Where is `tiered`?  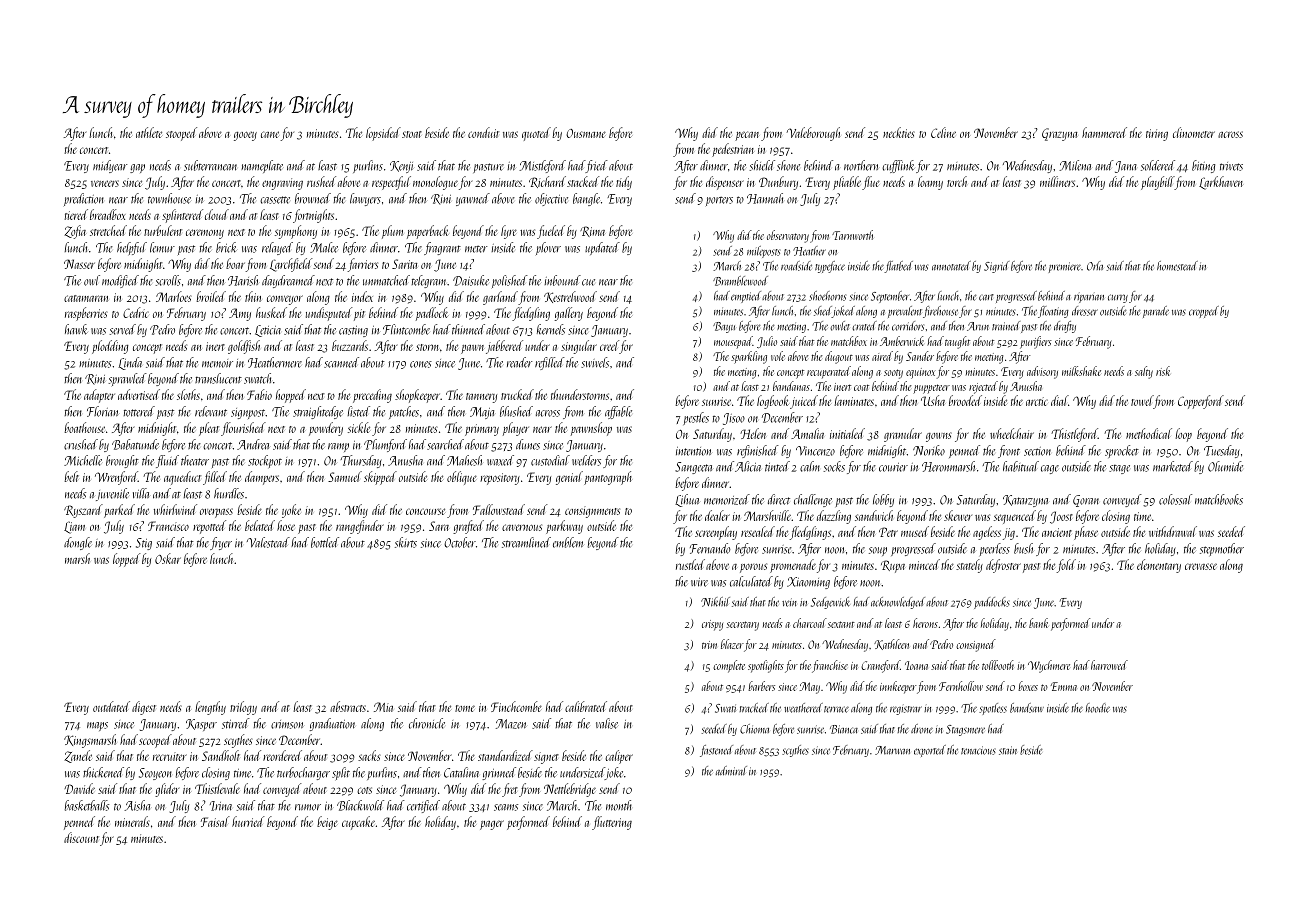
tiered is located at coordinates (76, 214).
